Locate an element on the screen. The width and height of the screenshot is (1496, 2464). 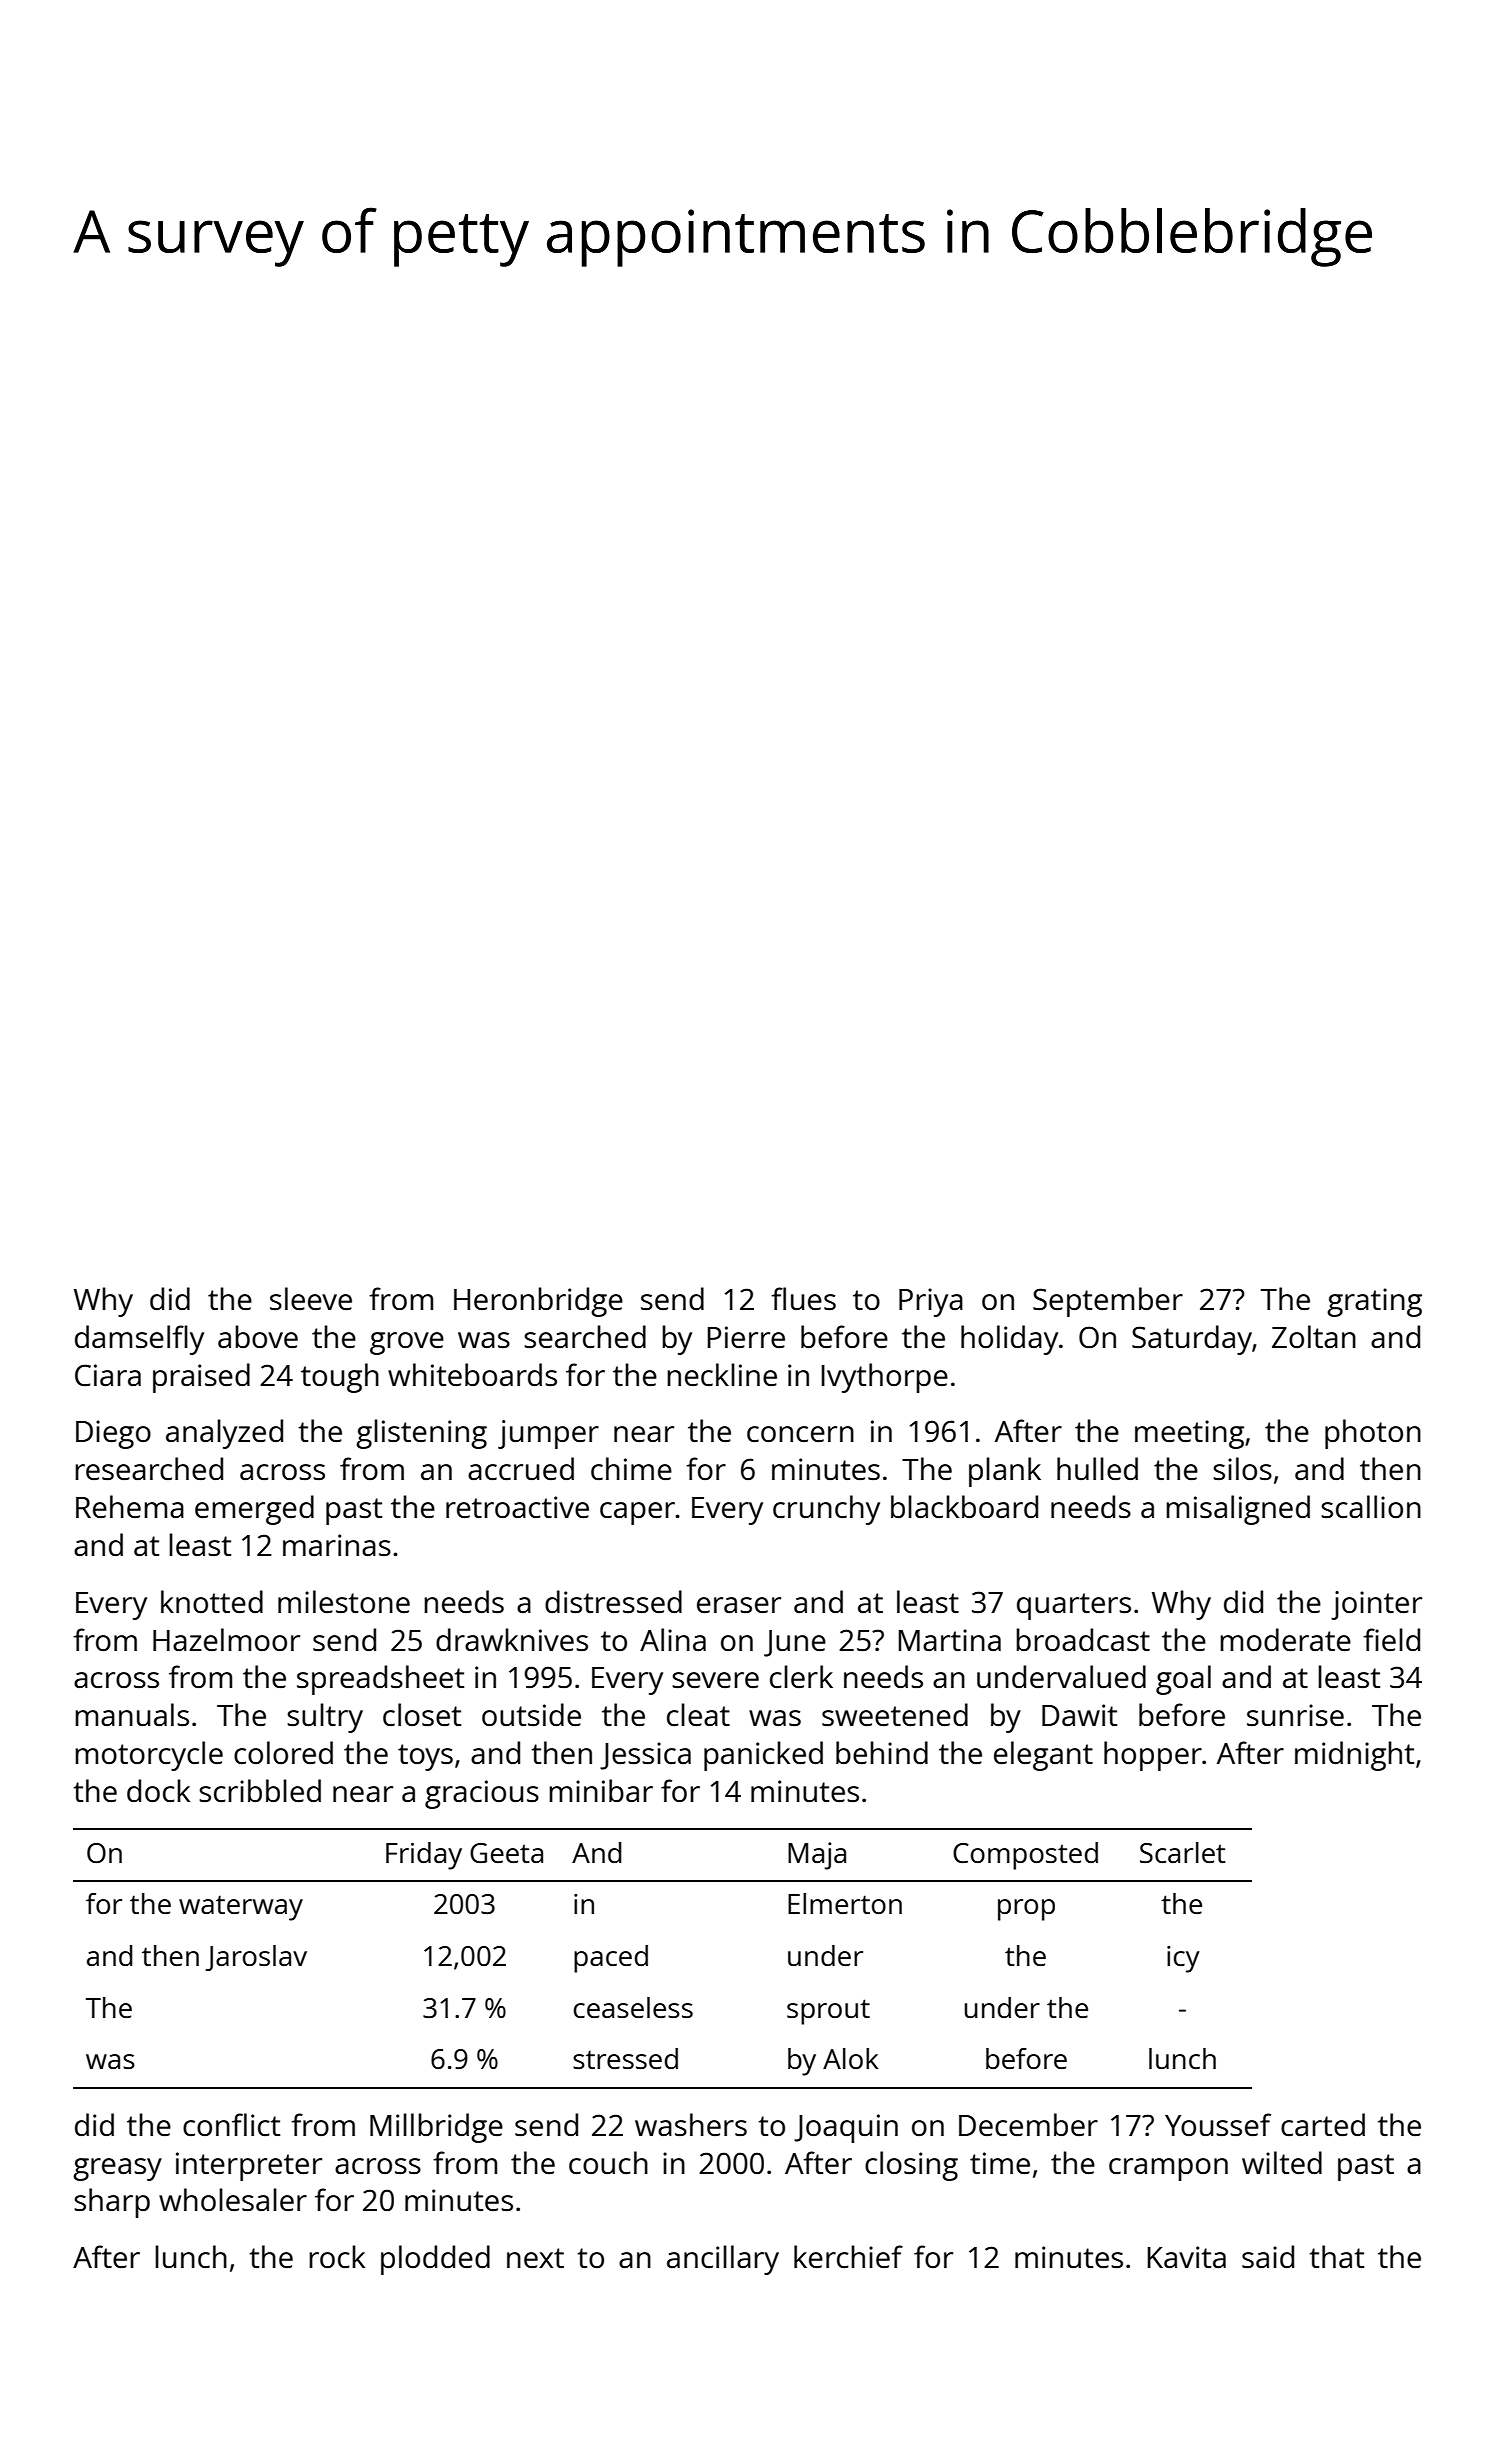
wilted is located at coordinates (1282, 2162).
